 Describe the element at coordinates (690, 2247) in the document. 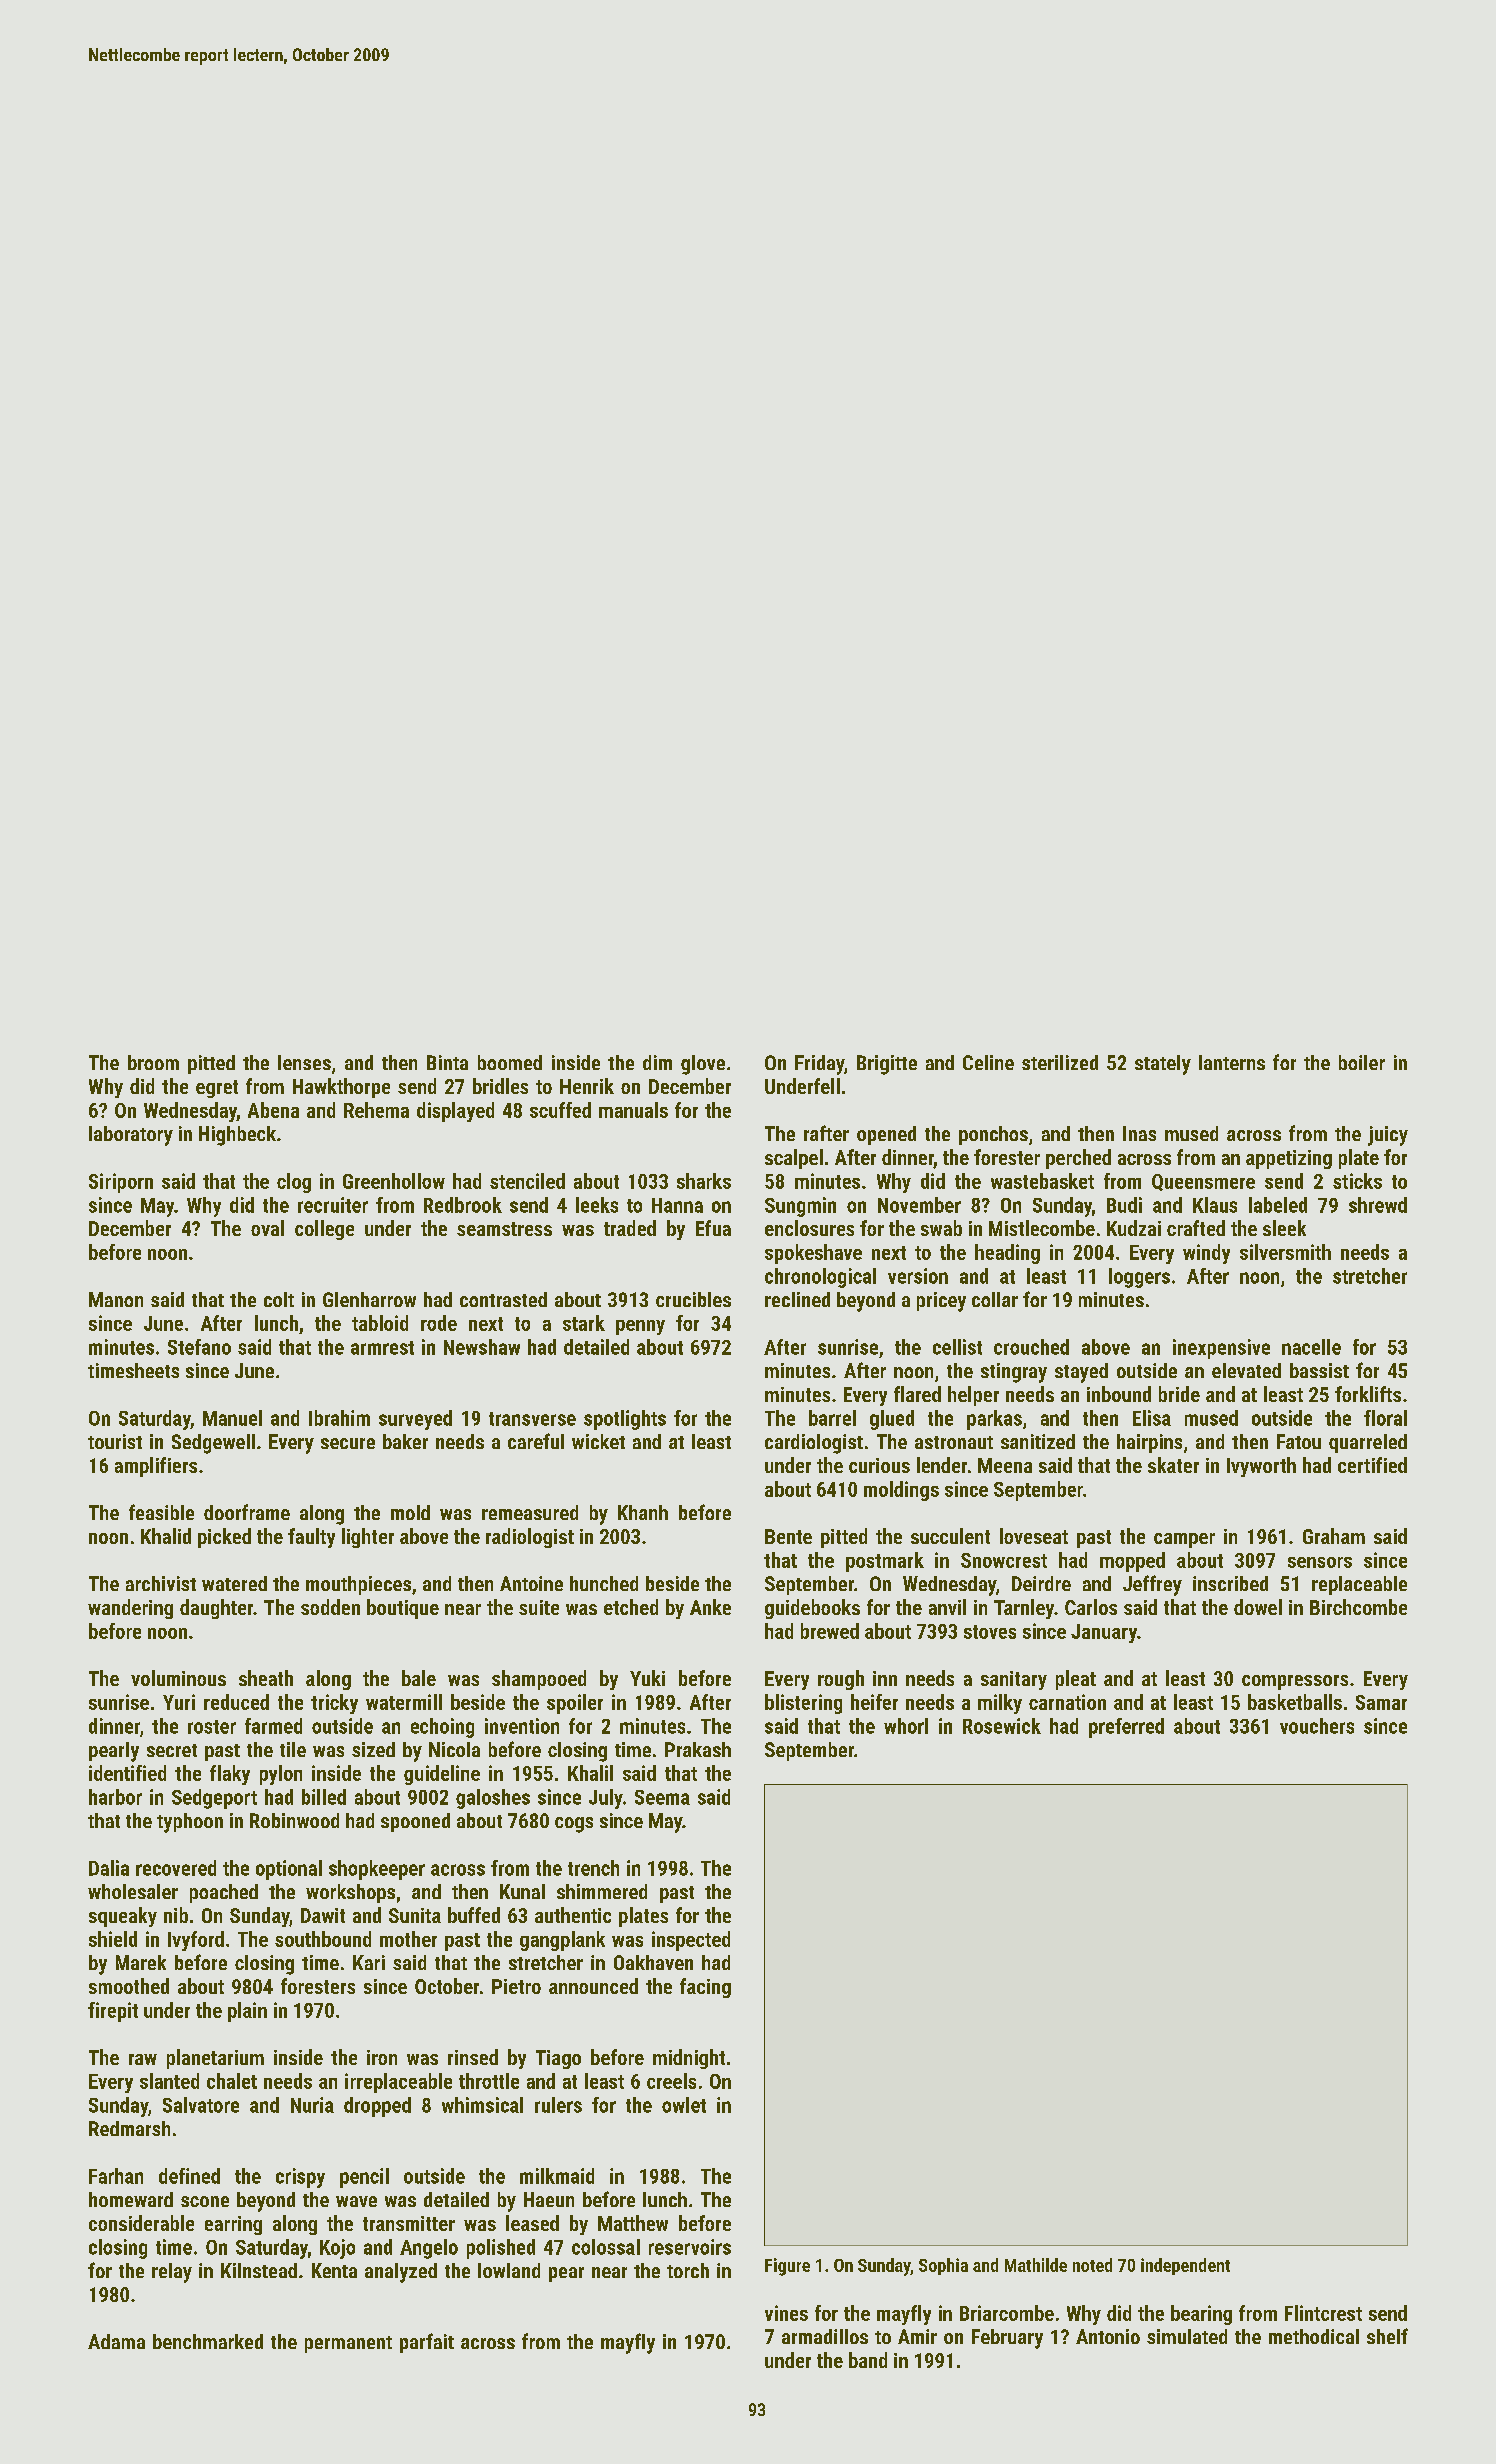

I see `reservoirs` at that location.
